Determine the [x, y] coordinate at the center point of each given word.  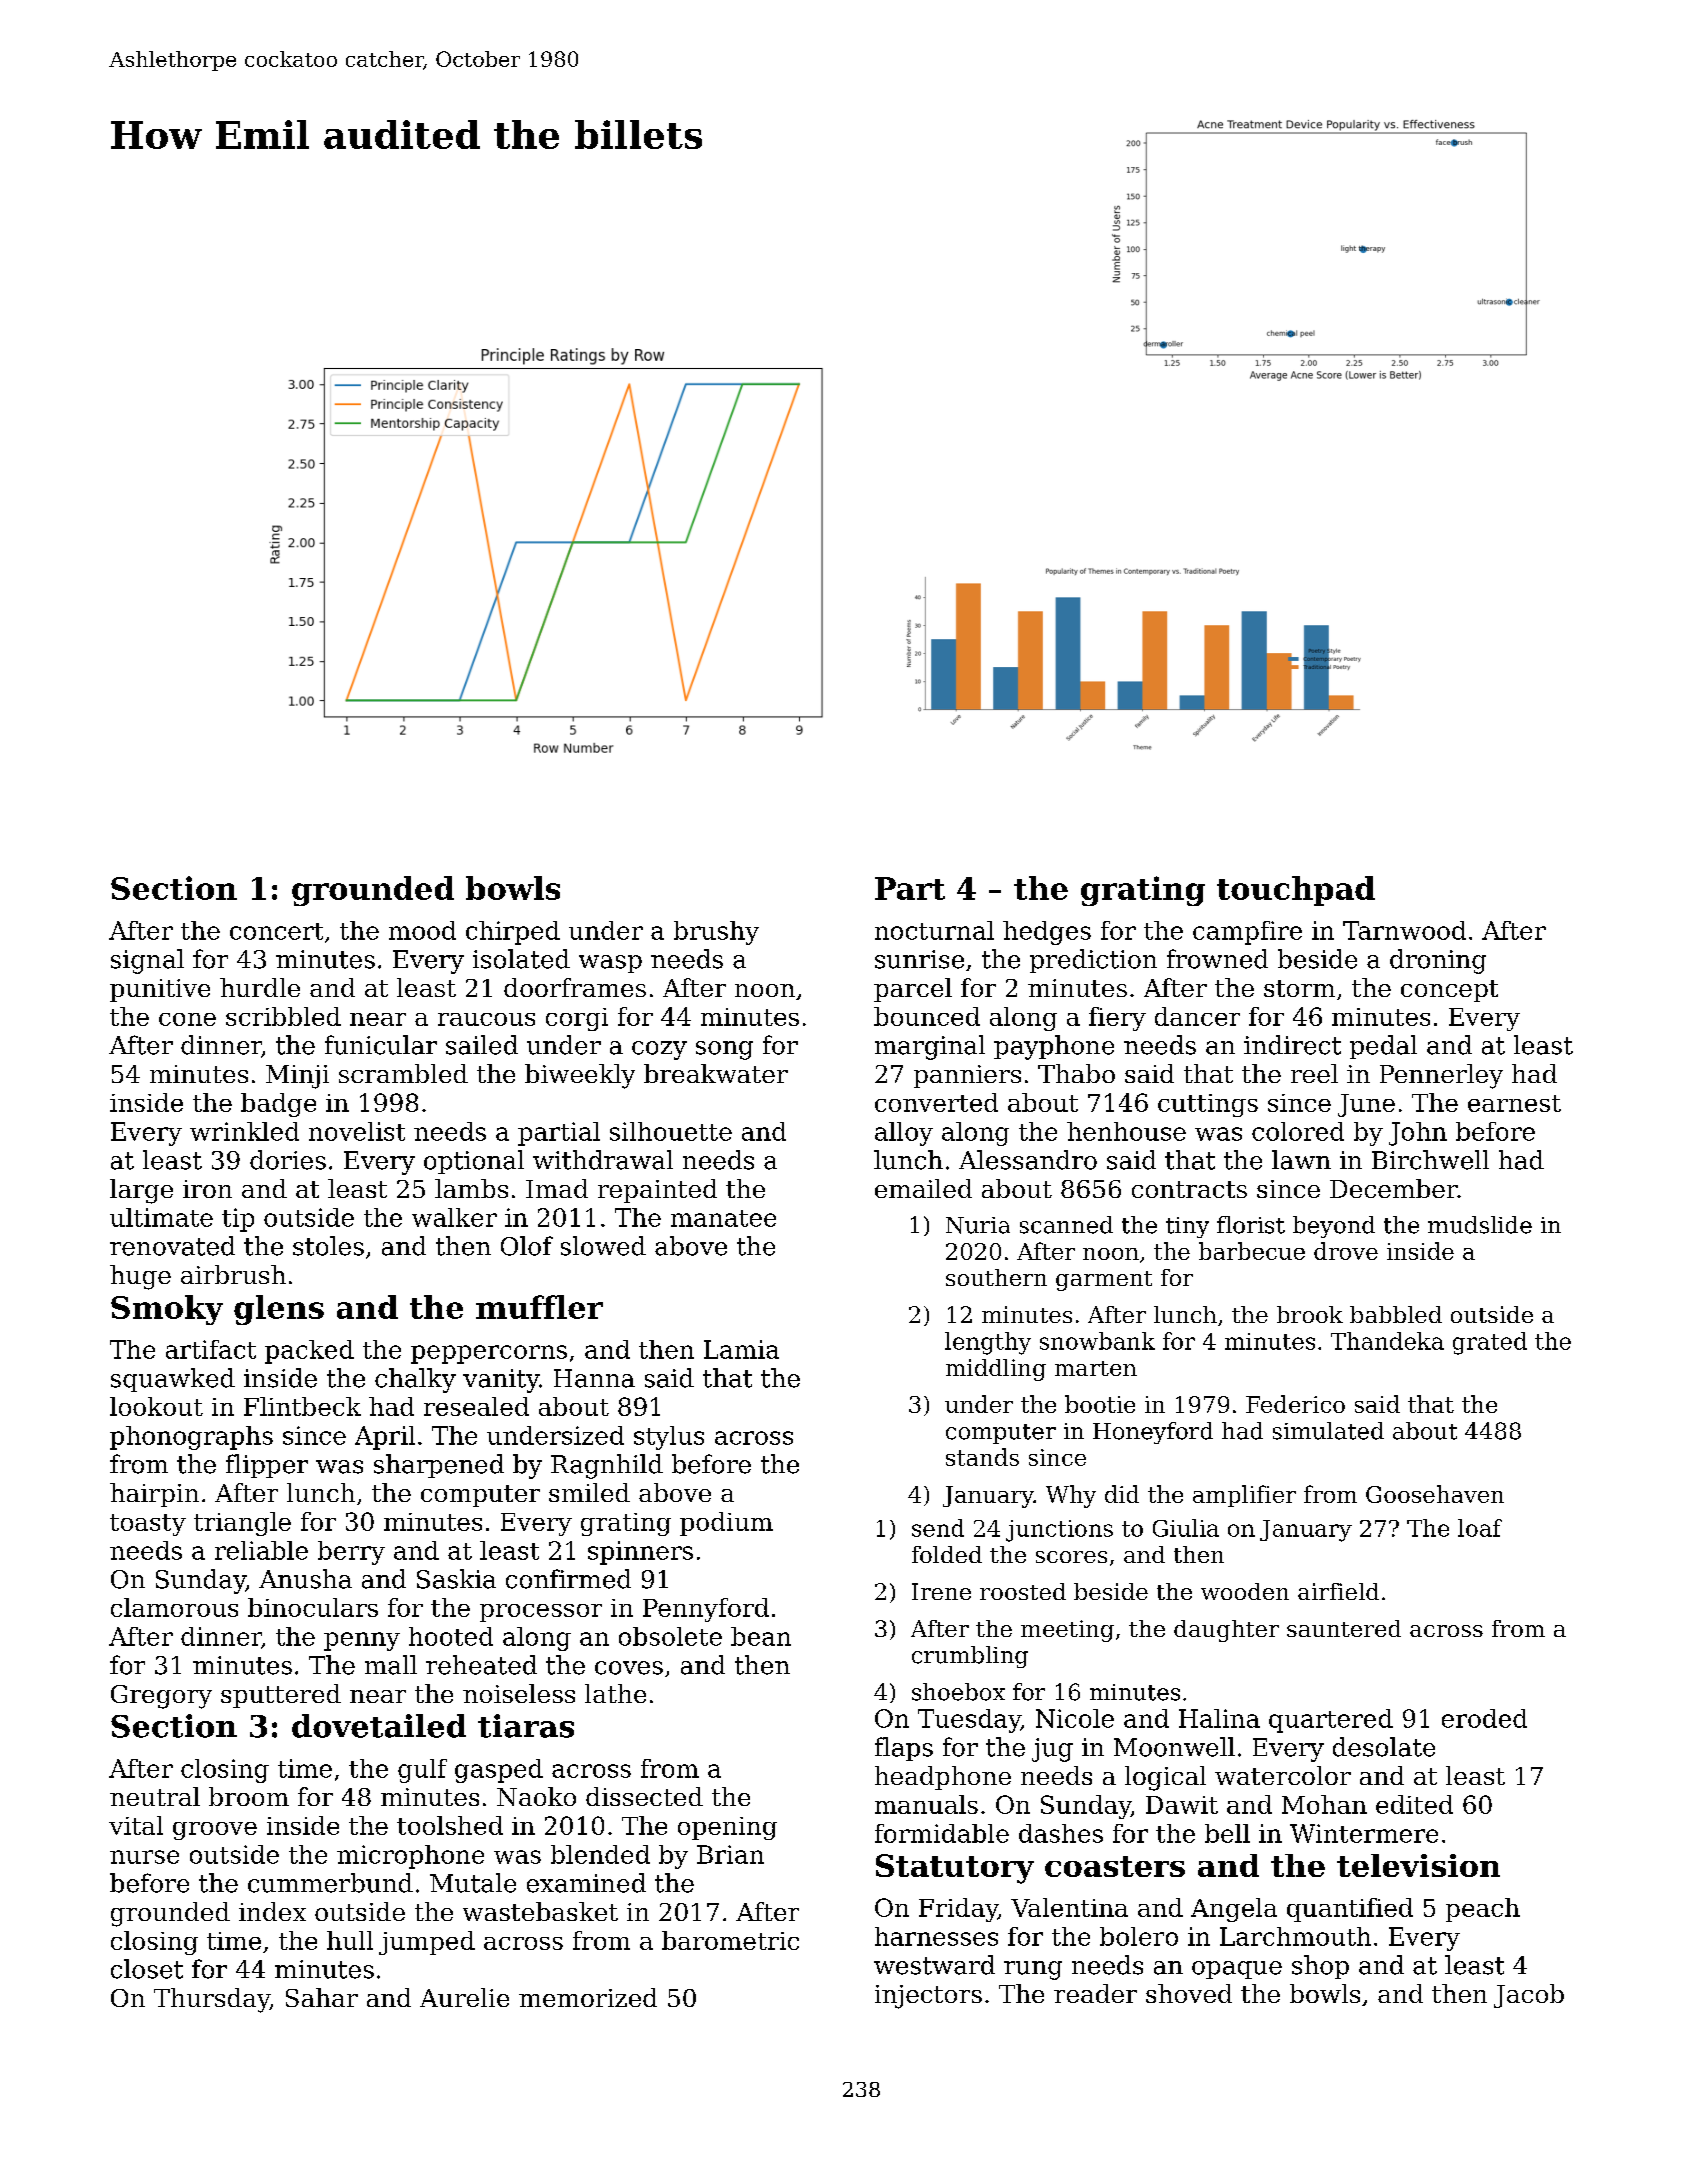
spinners [640, 1553]
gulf [422, 1771]
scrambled [403, 1073]
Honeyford [1153, 1433]
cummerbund [330, 1883]
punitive [160, 990]
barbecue [1252, 1251]
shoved [1189, 1993]
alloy [904, 1134]
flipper [267, 1466]
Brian [730, 1854]
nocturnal [934, 930]
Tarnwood [1404, 930]
